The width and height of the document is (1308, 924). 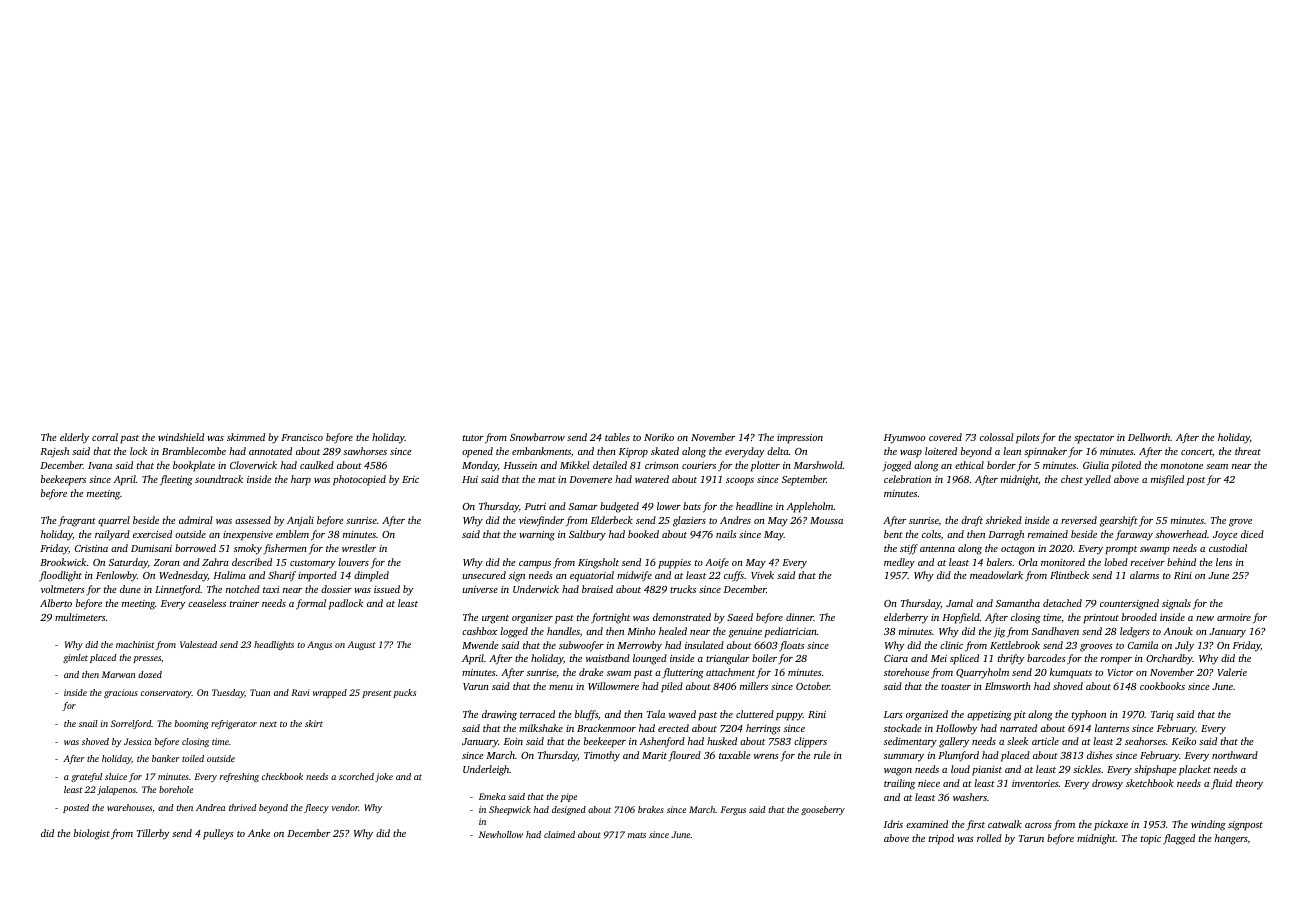 I want to click on misfiled, so click(x=1167, y=480).
